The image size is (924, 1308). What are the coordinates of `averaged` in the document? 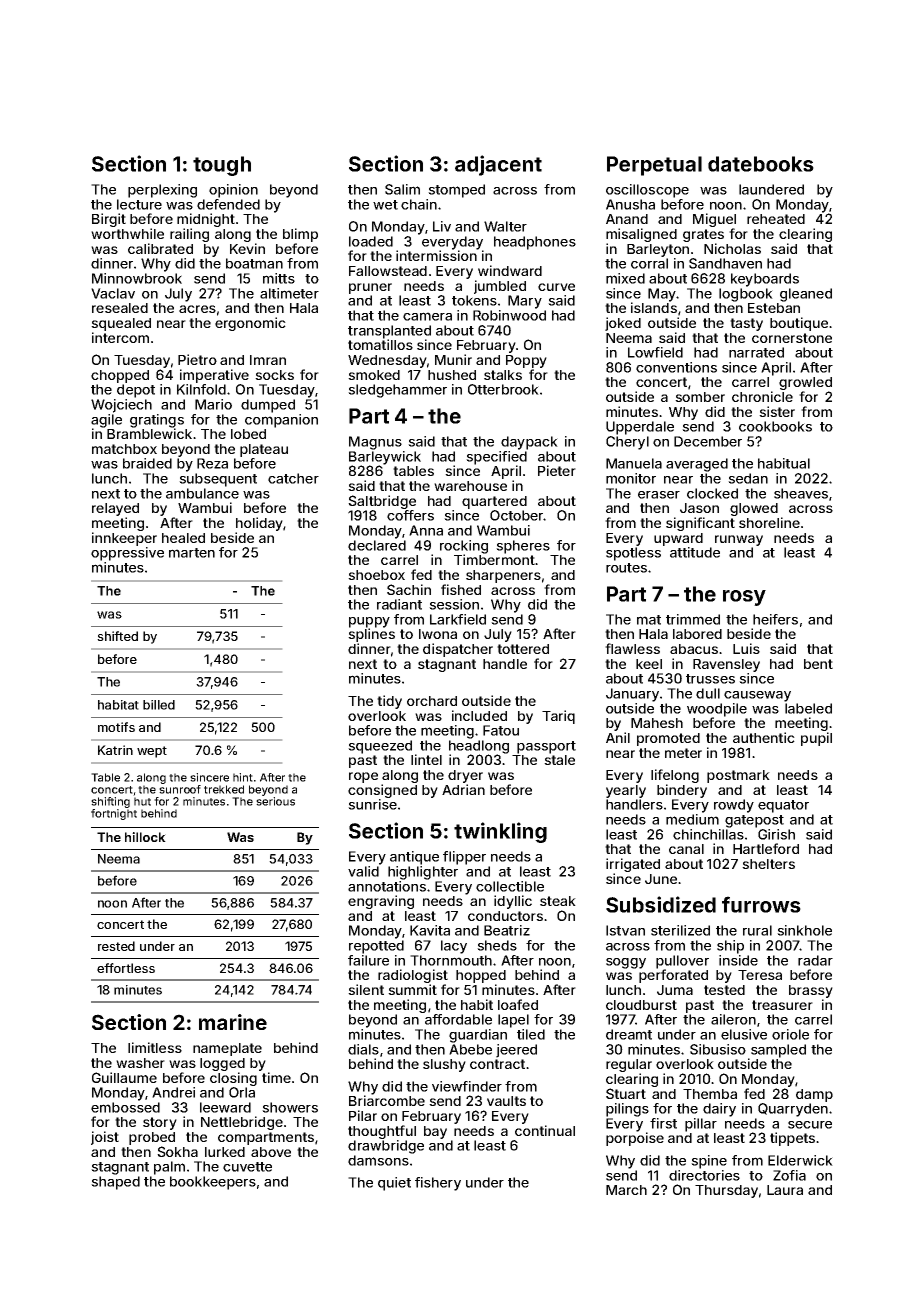 It's located at (697, 465).
